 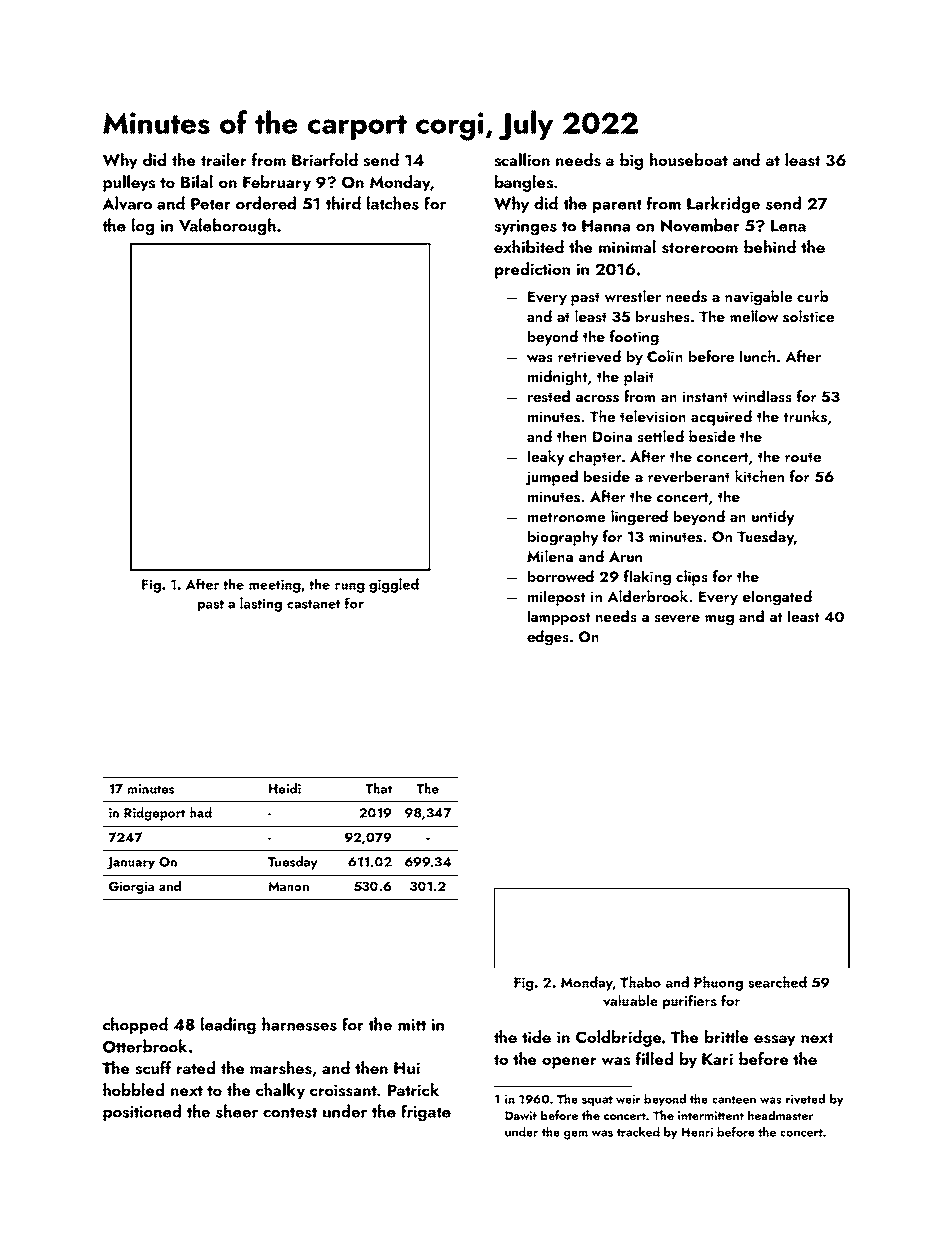 I want to click on positioned, so click(x=142, y=1112).
